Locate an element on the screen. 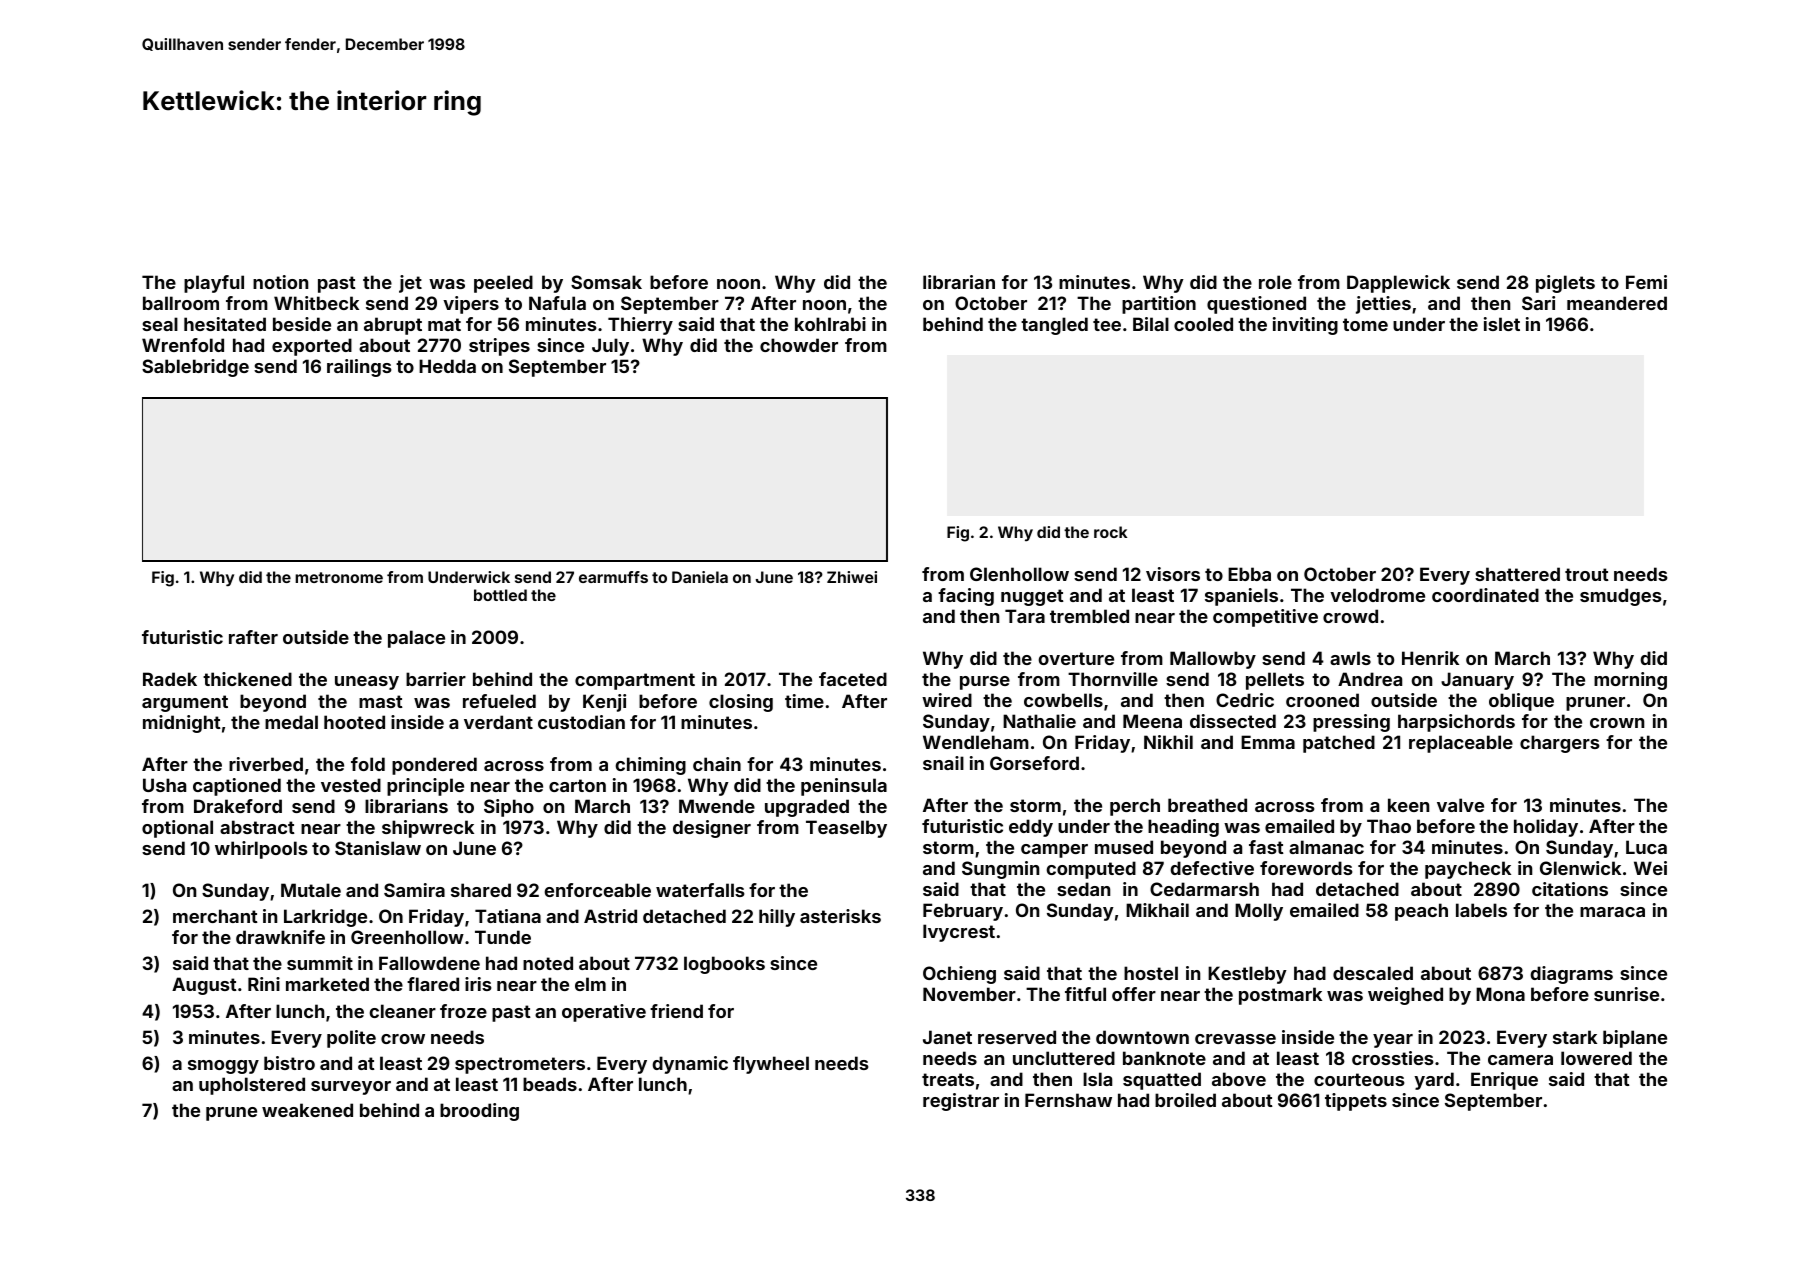  facing is located at coordinates (966, 597).
